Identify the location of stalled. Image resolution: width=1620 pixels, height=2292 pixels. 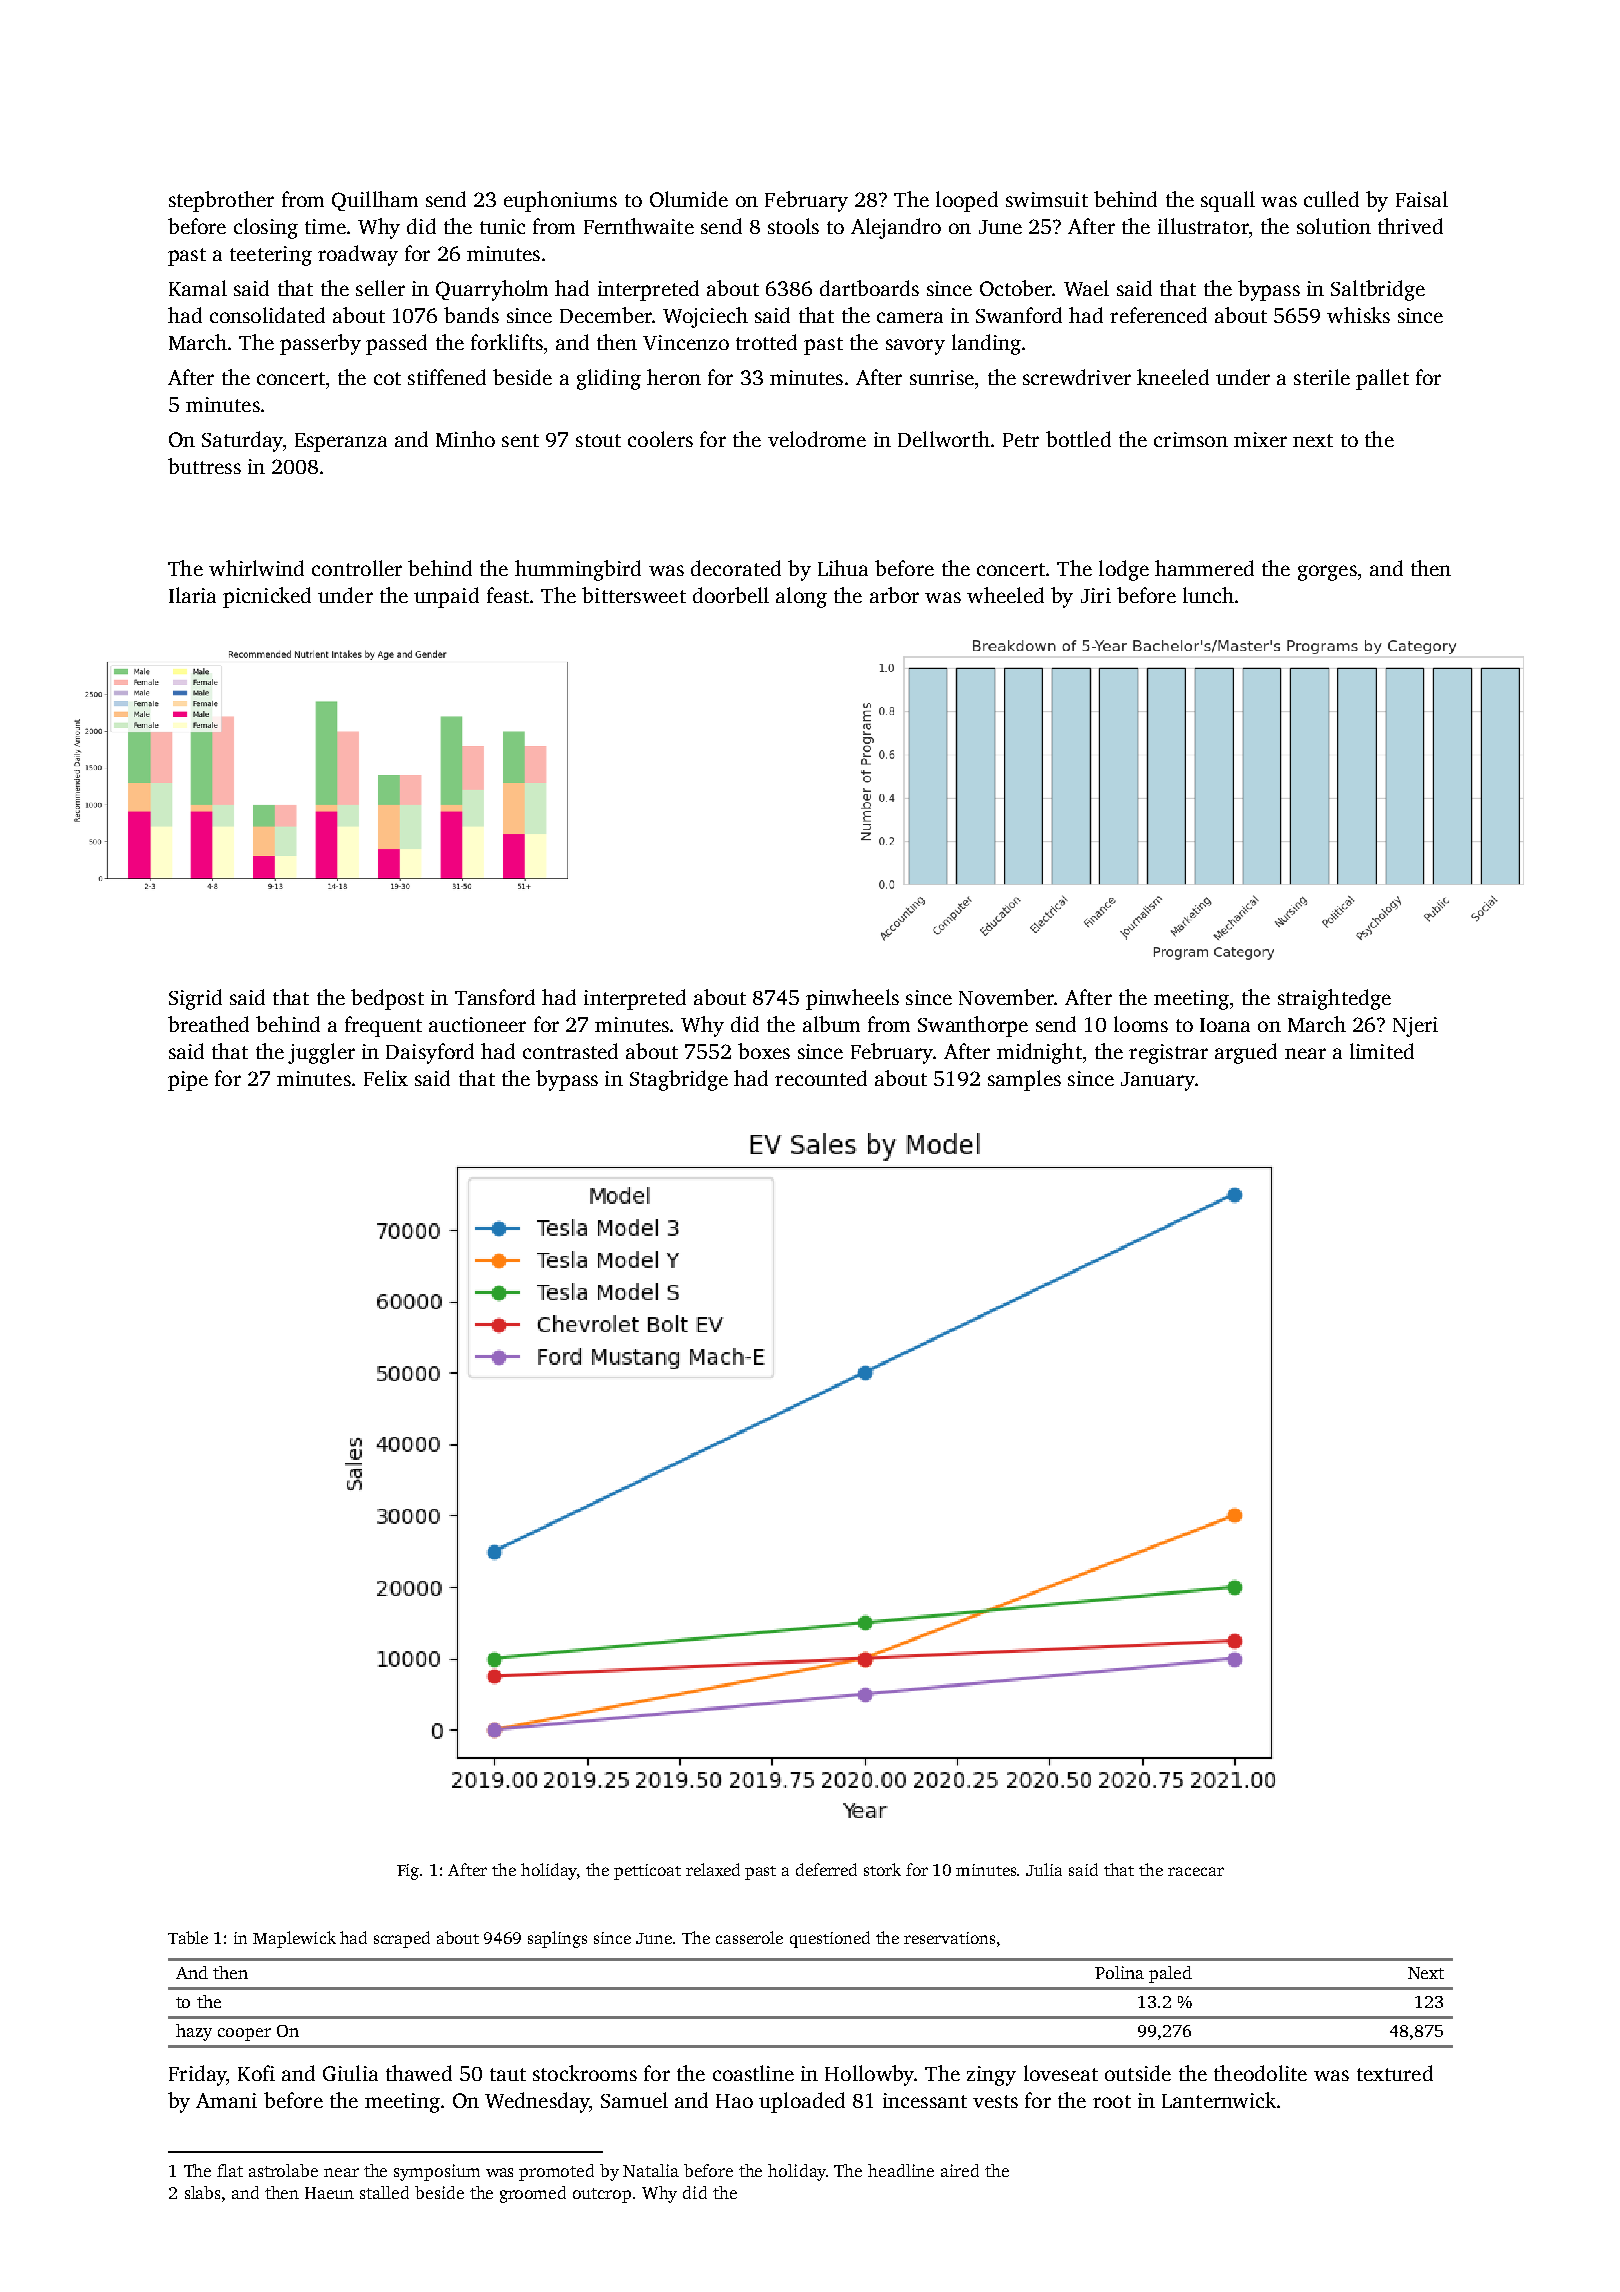
(384, 2192).
